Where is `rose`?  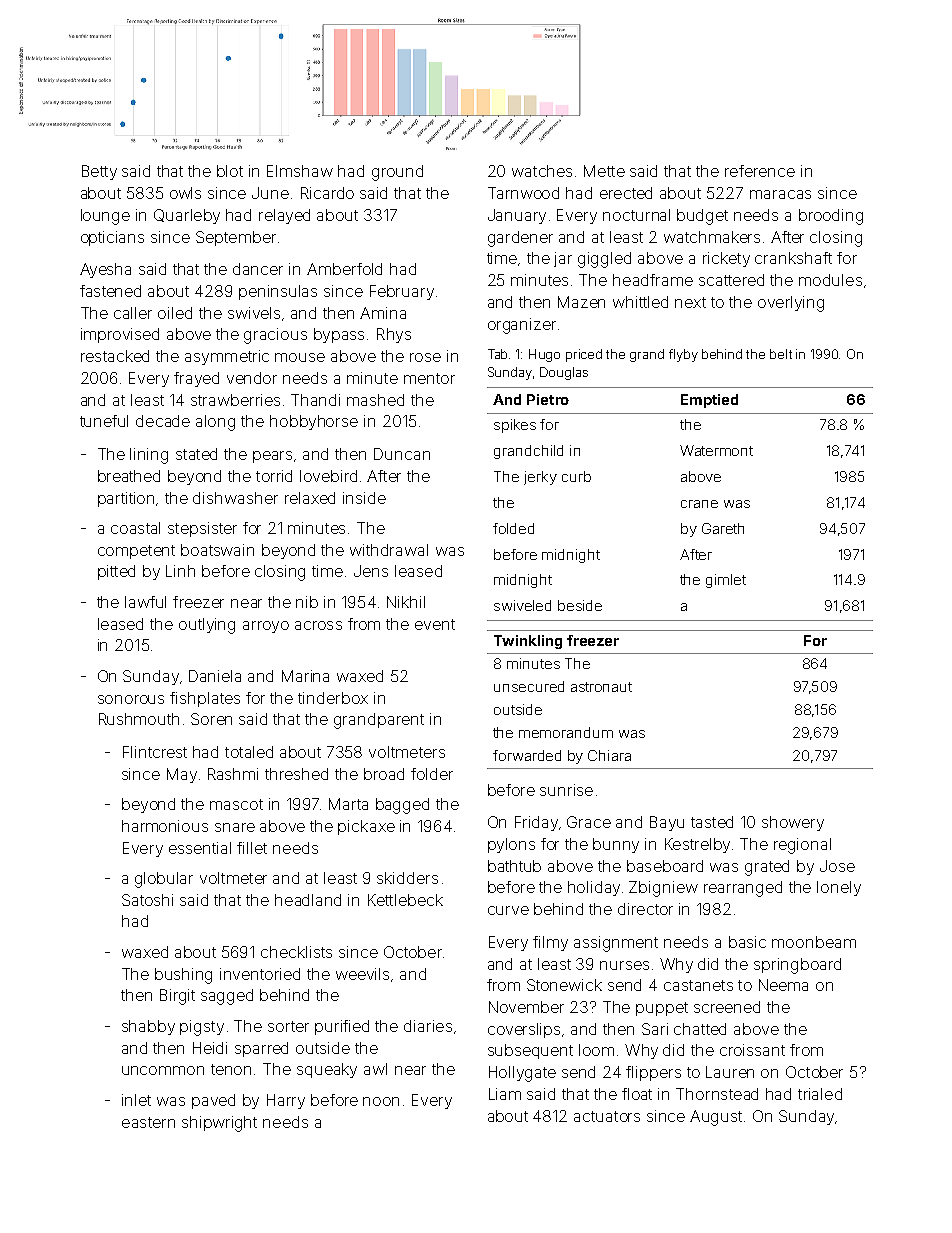
rose is located at coordinates (425, 357).
